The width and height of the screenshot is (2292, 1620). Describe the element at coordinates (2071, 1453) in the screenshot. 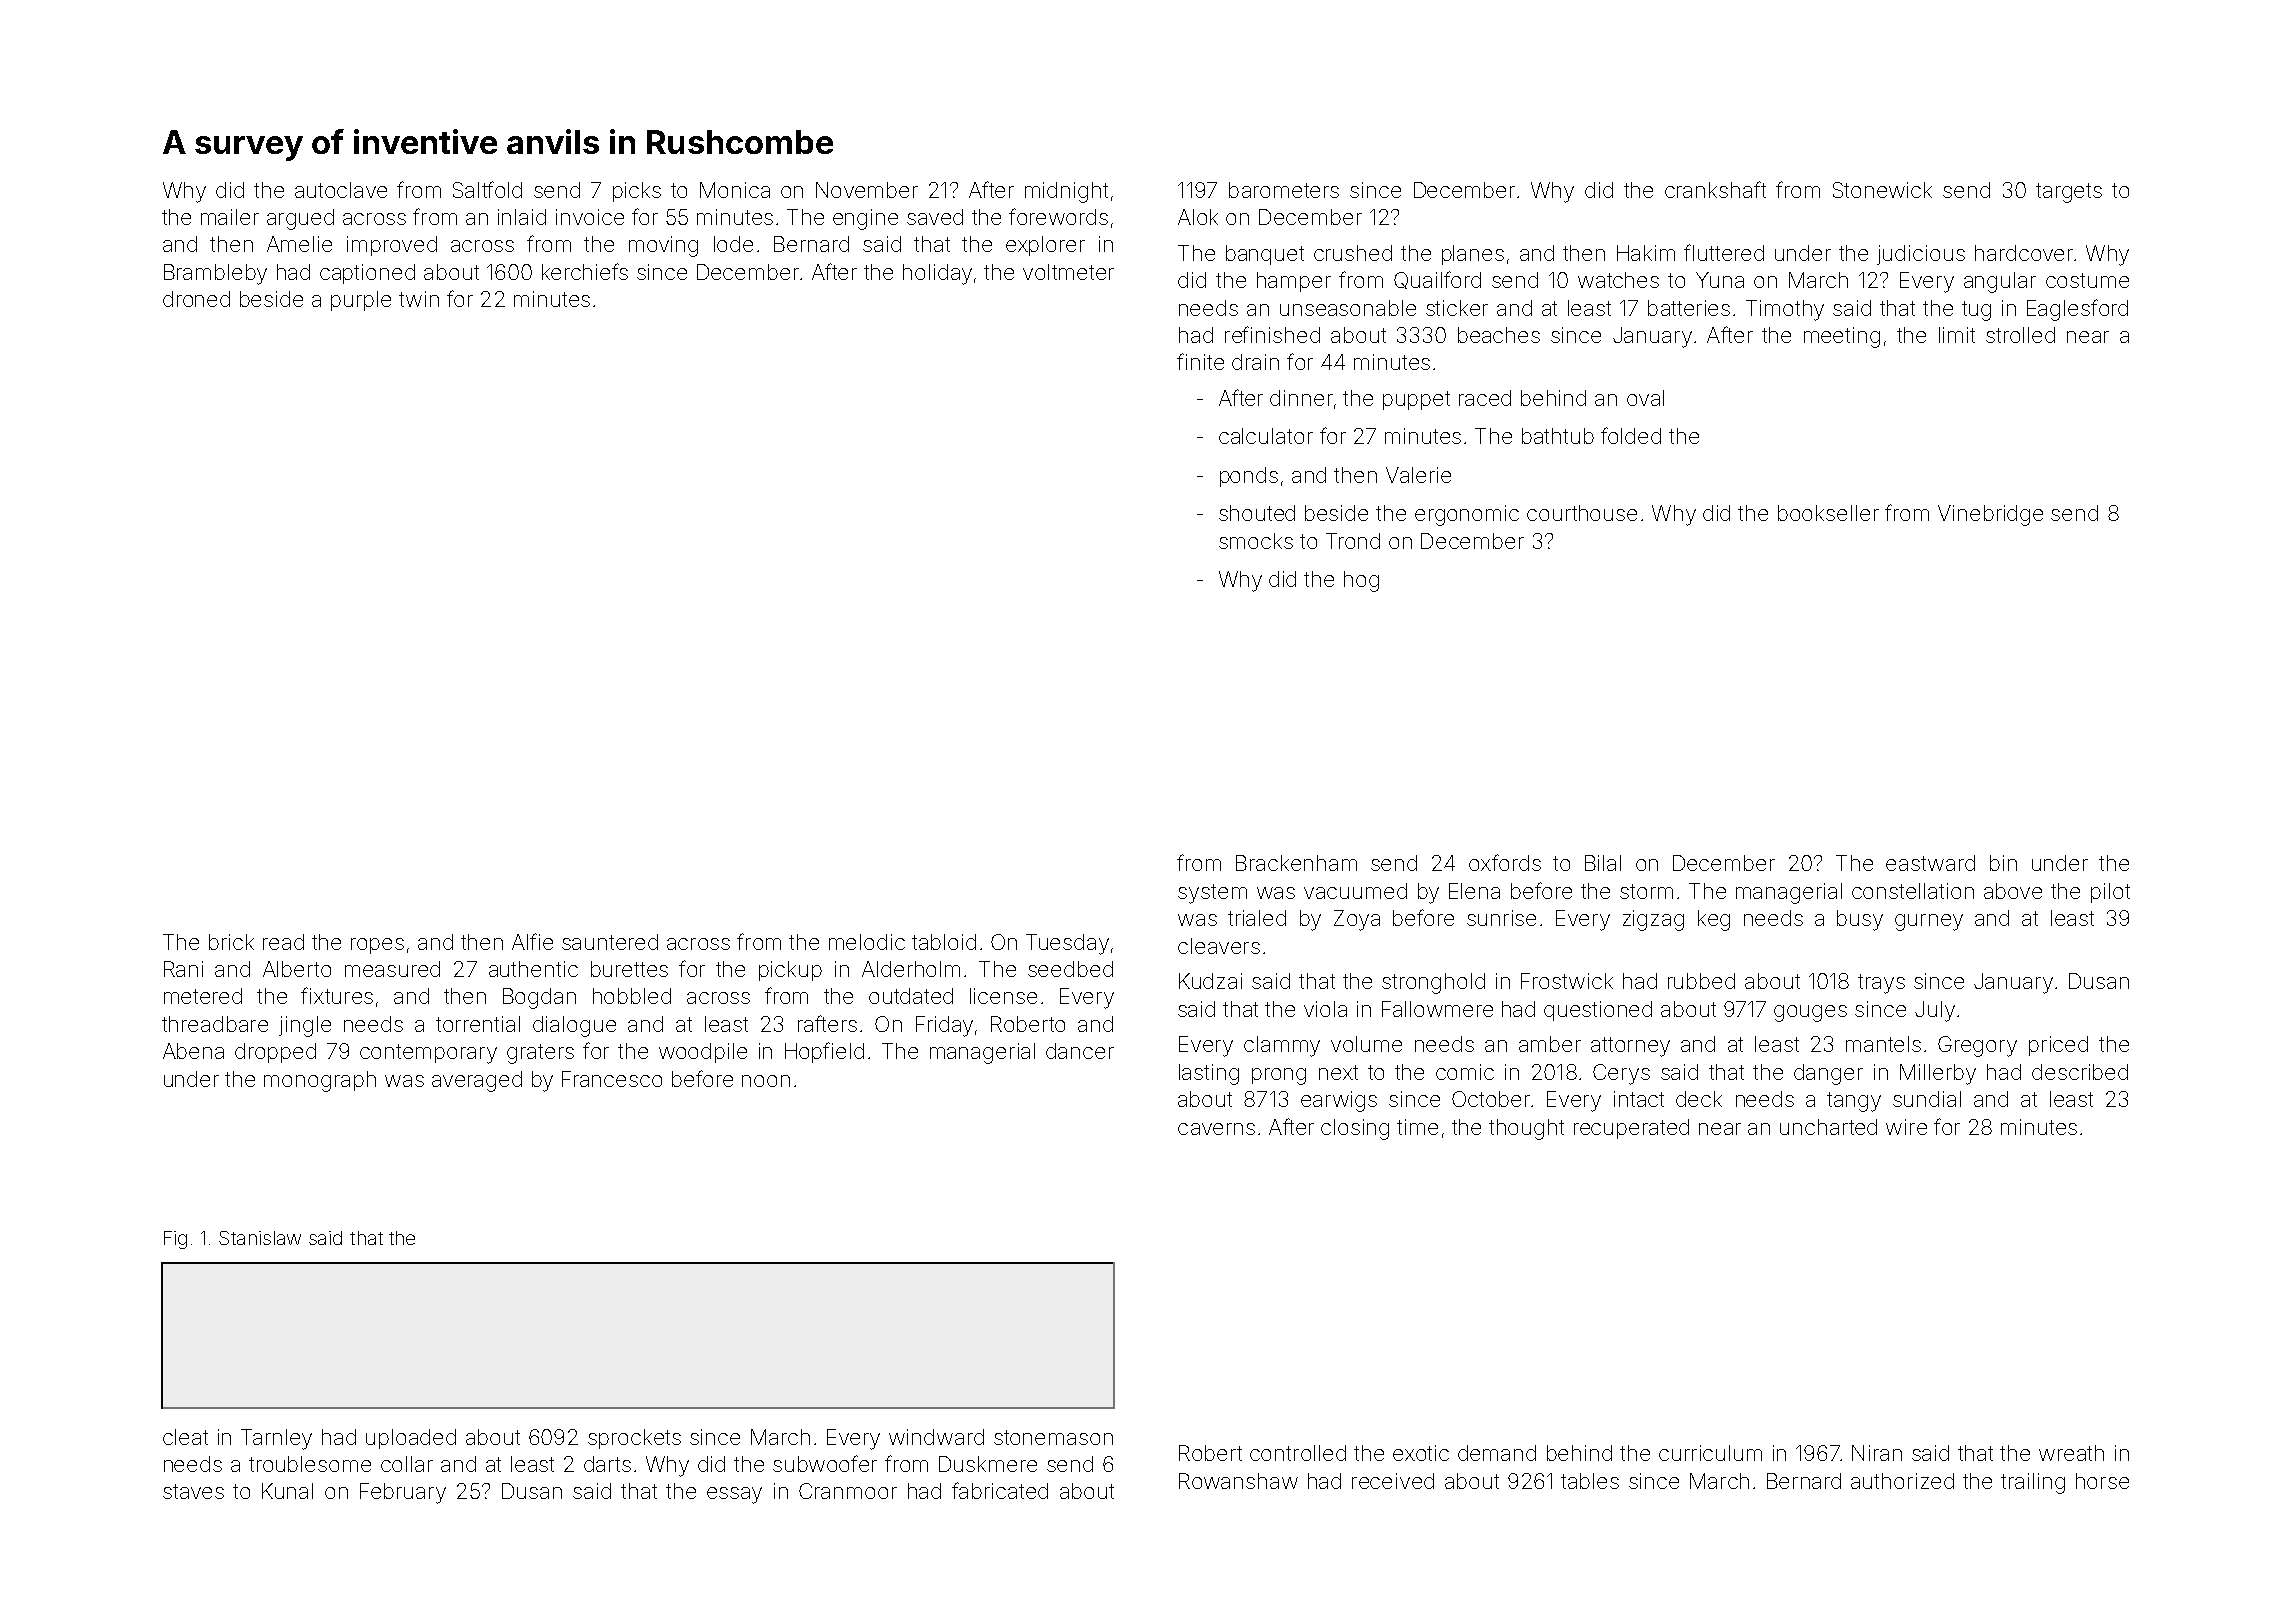

I see `wreath` at that location.
